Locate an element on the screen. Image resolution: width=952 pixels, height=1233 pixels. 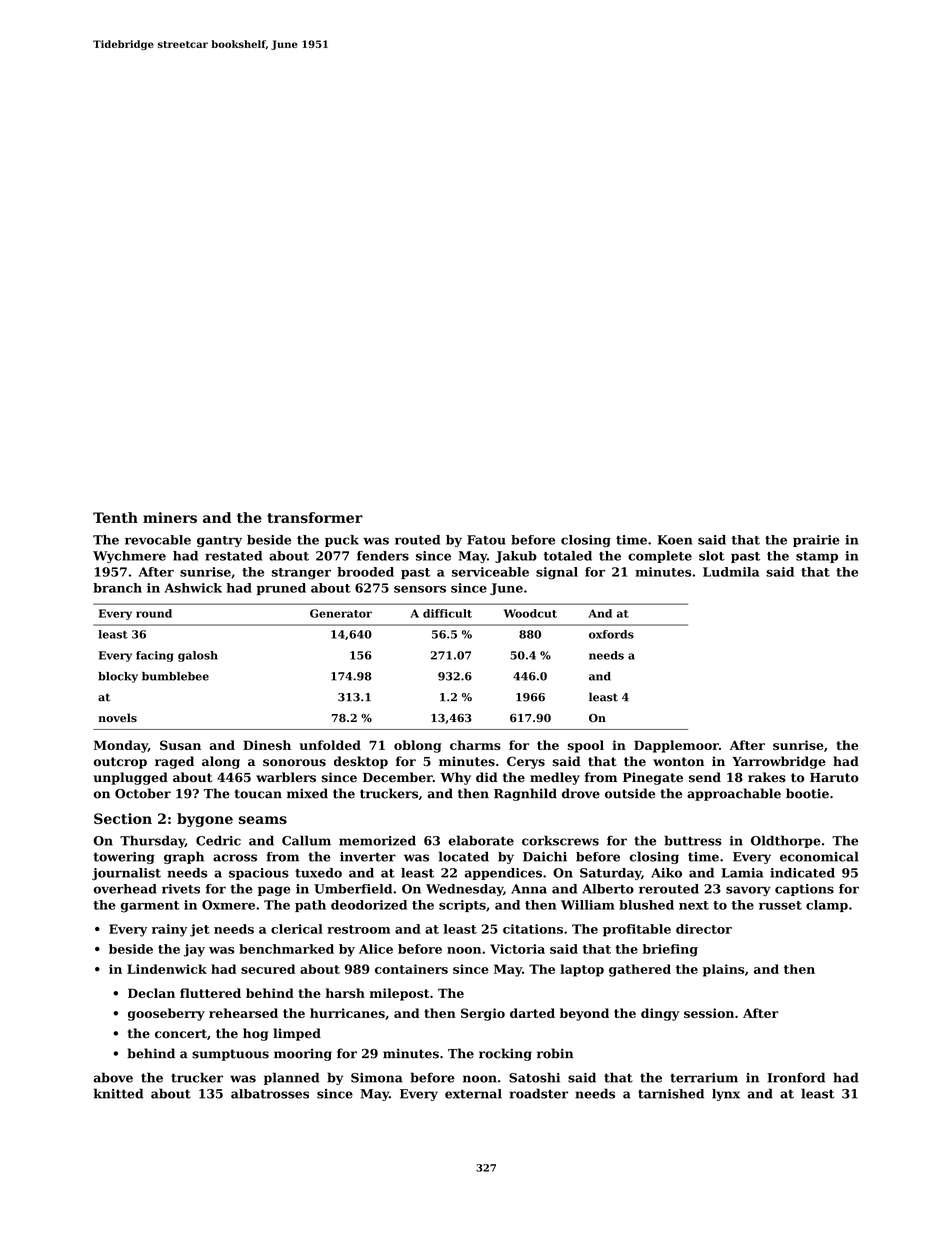
Ludmila is located at coordinates (731, 572).
